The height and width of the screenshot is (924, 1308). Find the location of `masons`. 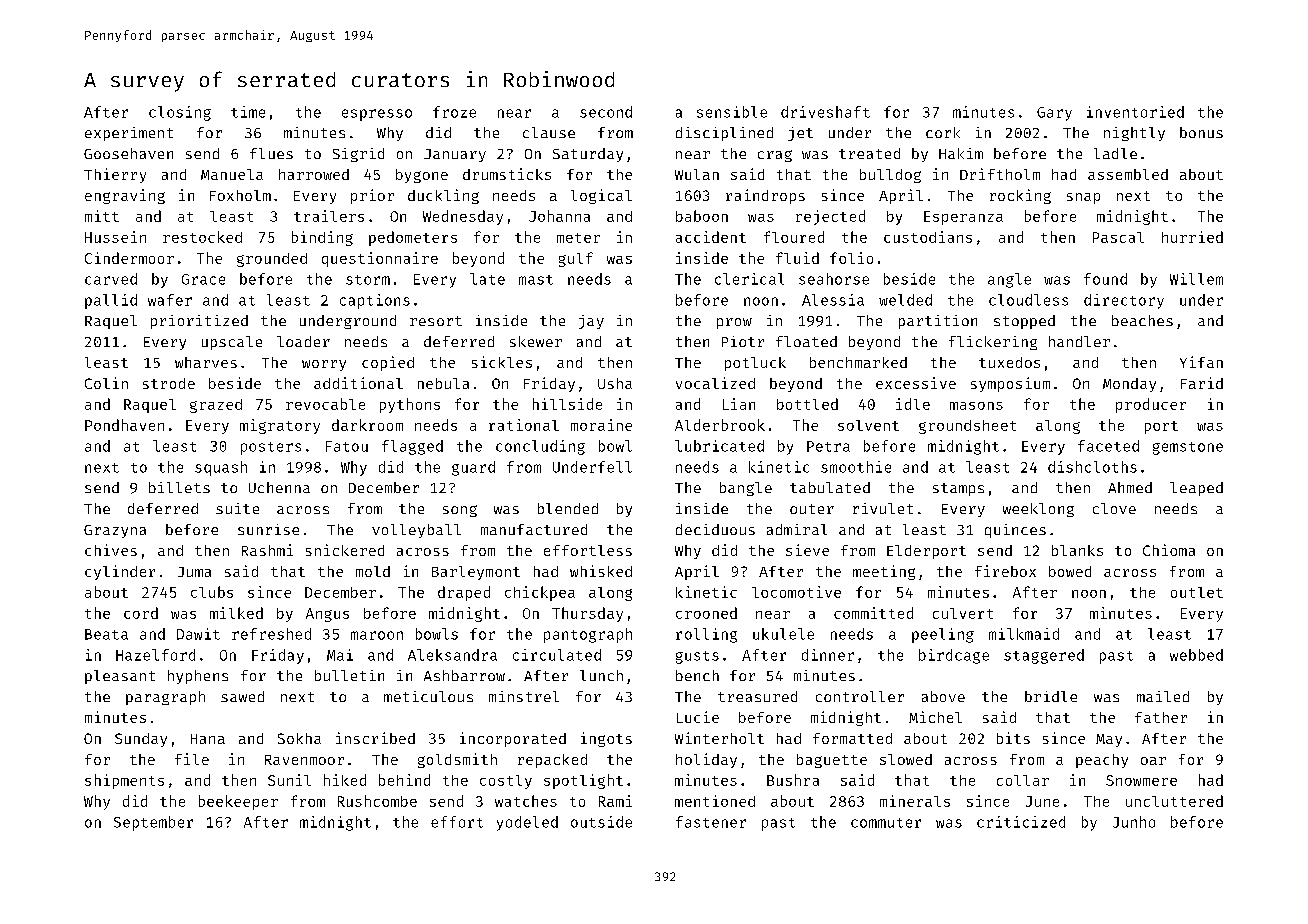

masons is located at coordinates (976, 406).
